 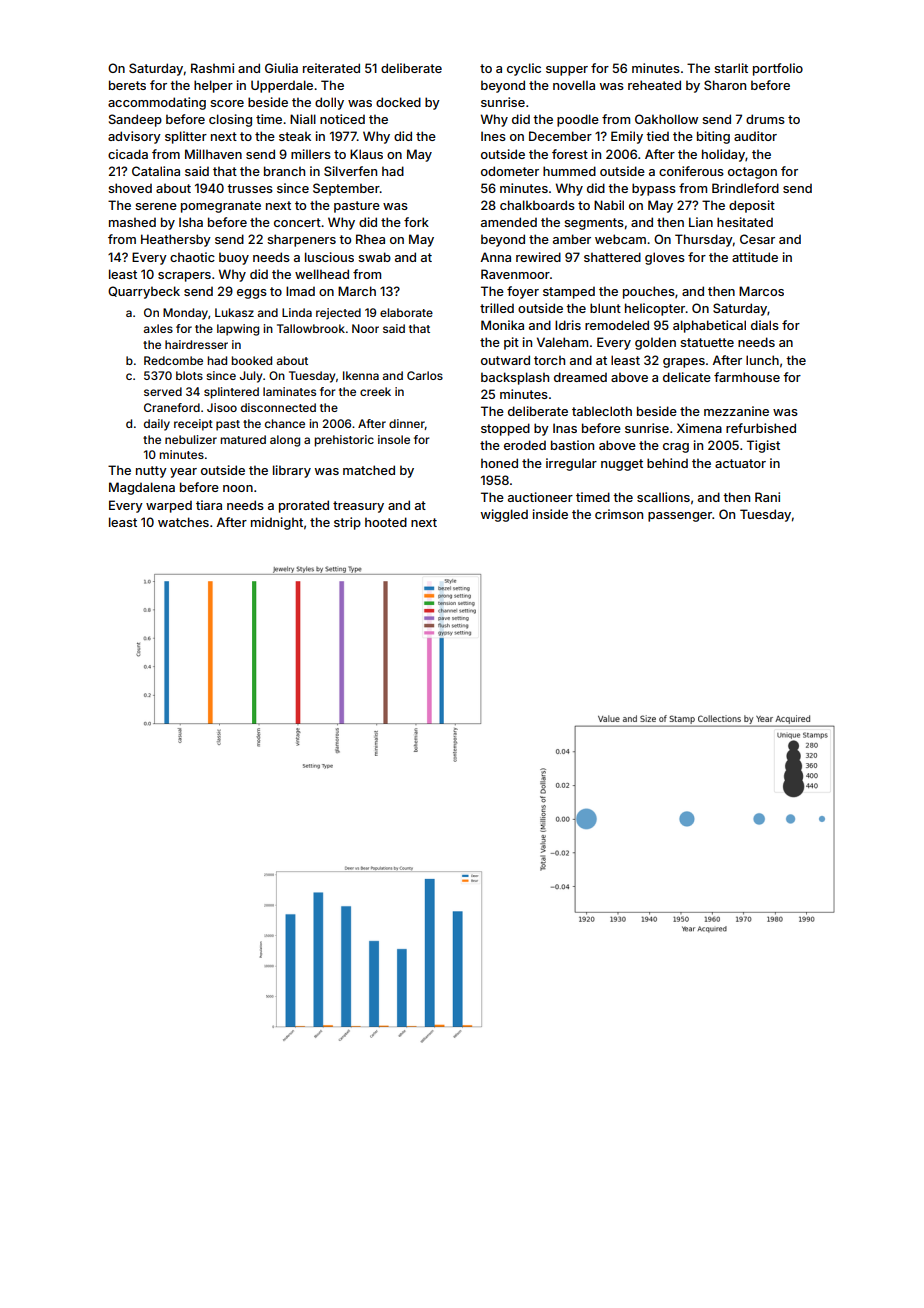 I want to click on Rashmi, so click(x=212, y=68).
